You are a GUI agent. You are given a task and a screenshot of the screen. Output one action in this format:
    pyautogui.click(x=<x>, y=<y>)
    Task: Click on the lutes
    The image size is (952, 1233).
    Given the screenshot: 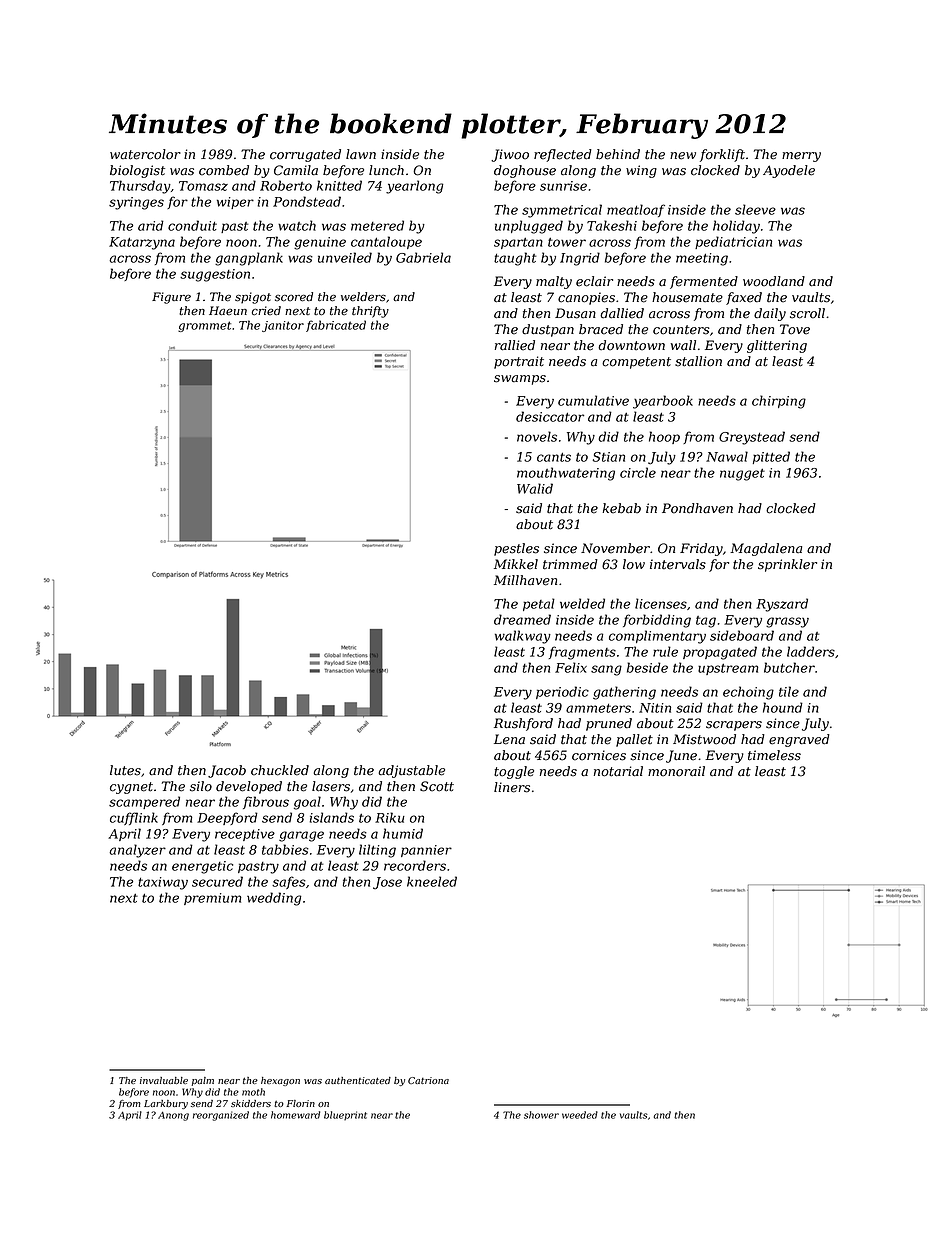 What is the action you would take?
    pyautogui.click(x=125, y=770)
